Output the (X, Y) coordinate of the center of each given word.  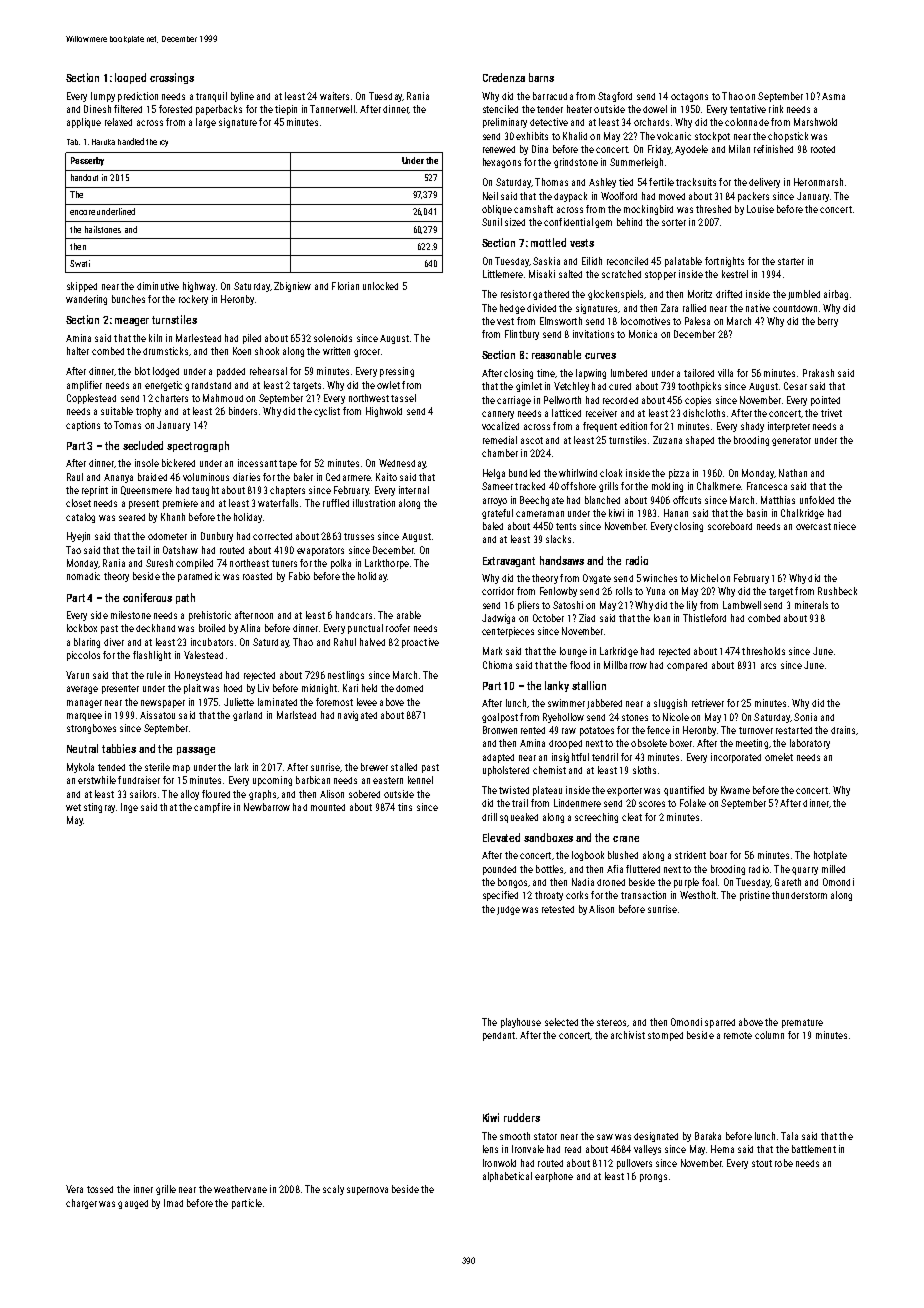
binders (243, 411)
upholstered (506, 771)
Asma (833, 96)
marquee (84, 717)
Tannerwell (332, 109)
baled (493, 526)
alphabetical (507, 1177)
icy (164, 143)
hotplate (830, 856)
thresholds (763, 651)
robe (784, 1163)
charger (81, 1204)
